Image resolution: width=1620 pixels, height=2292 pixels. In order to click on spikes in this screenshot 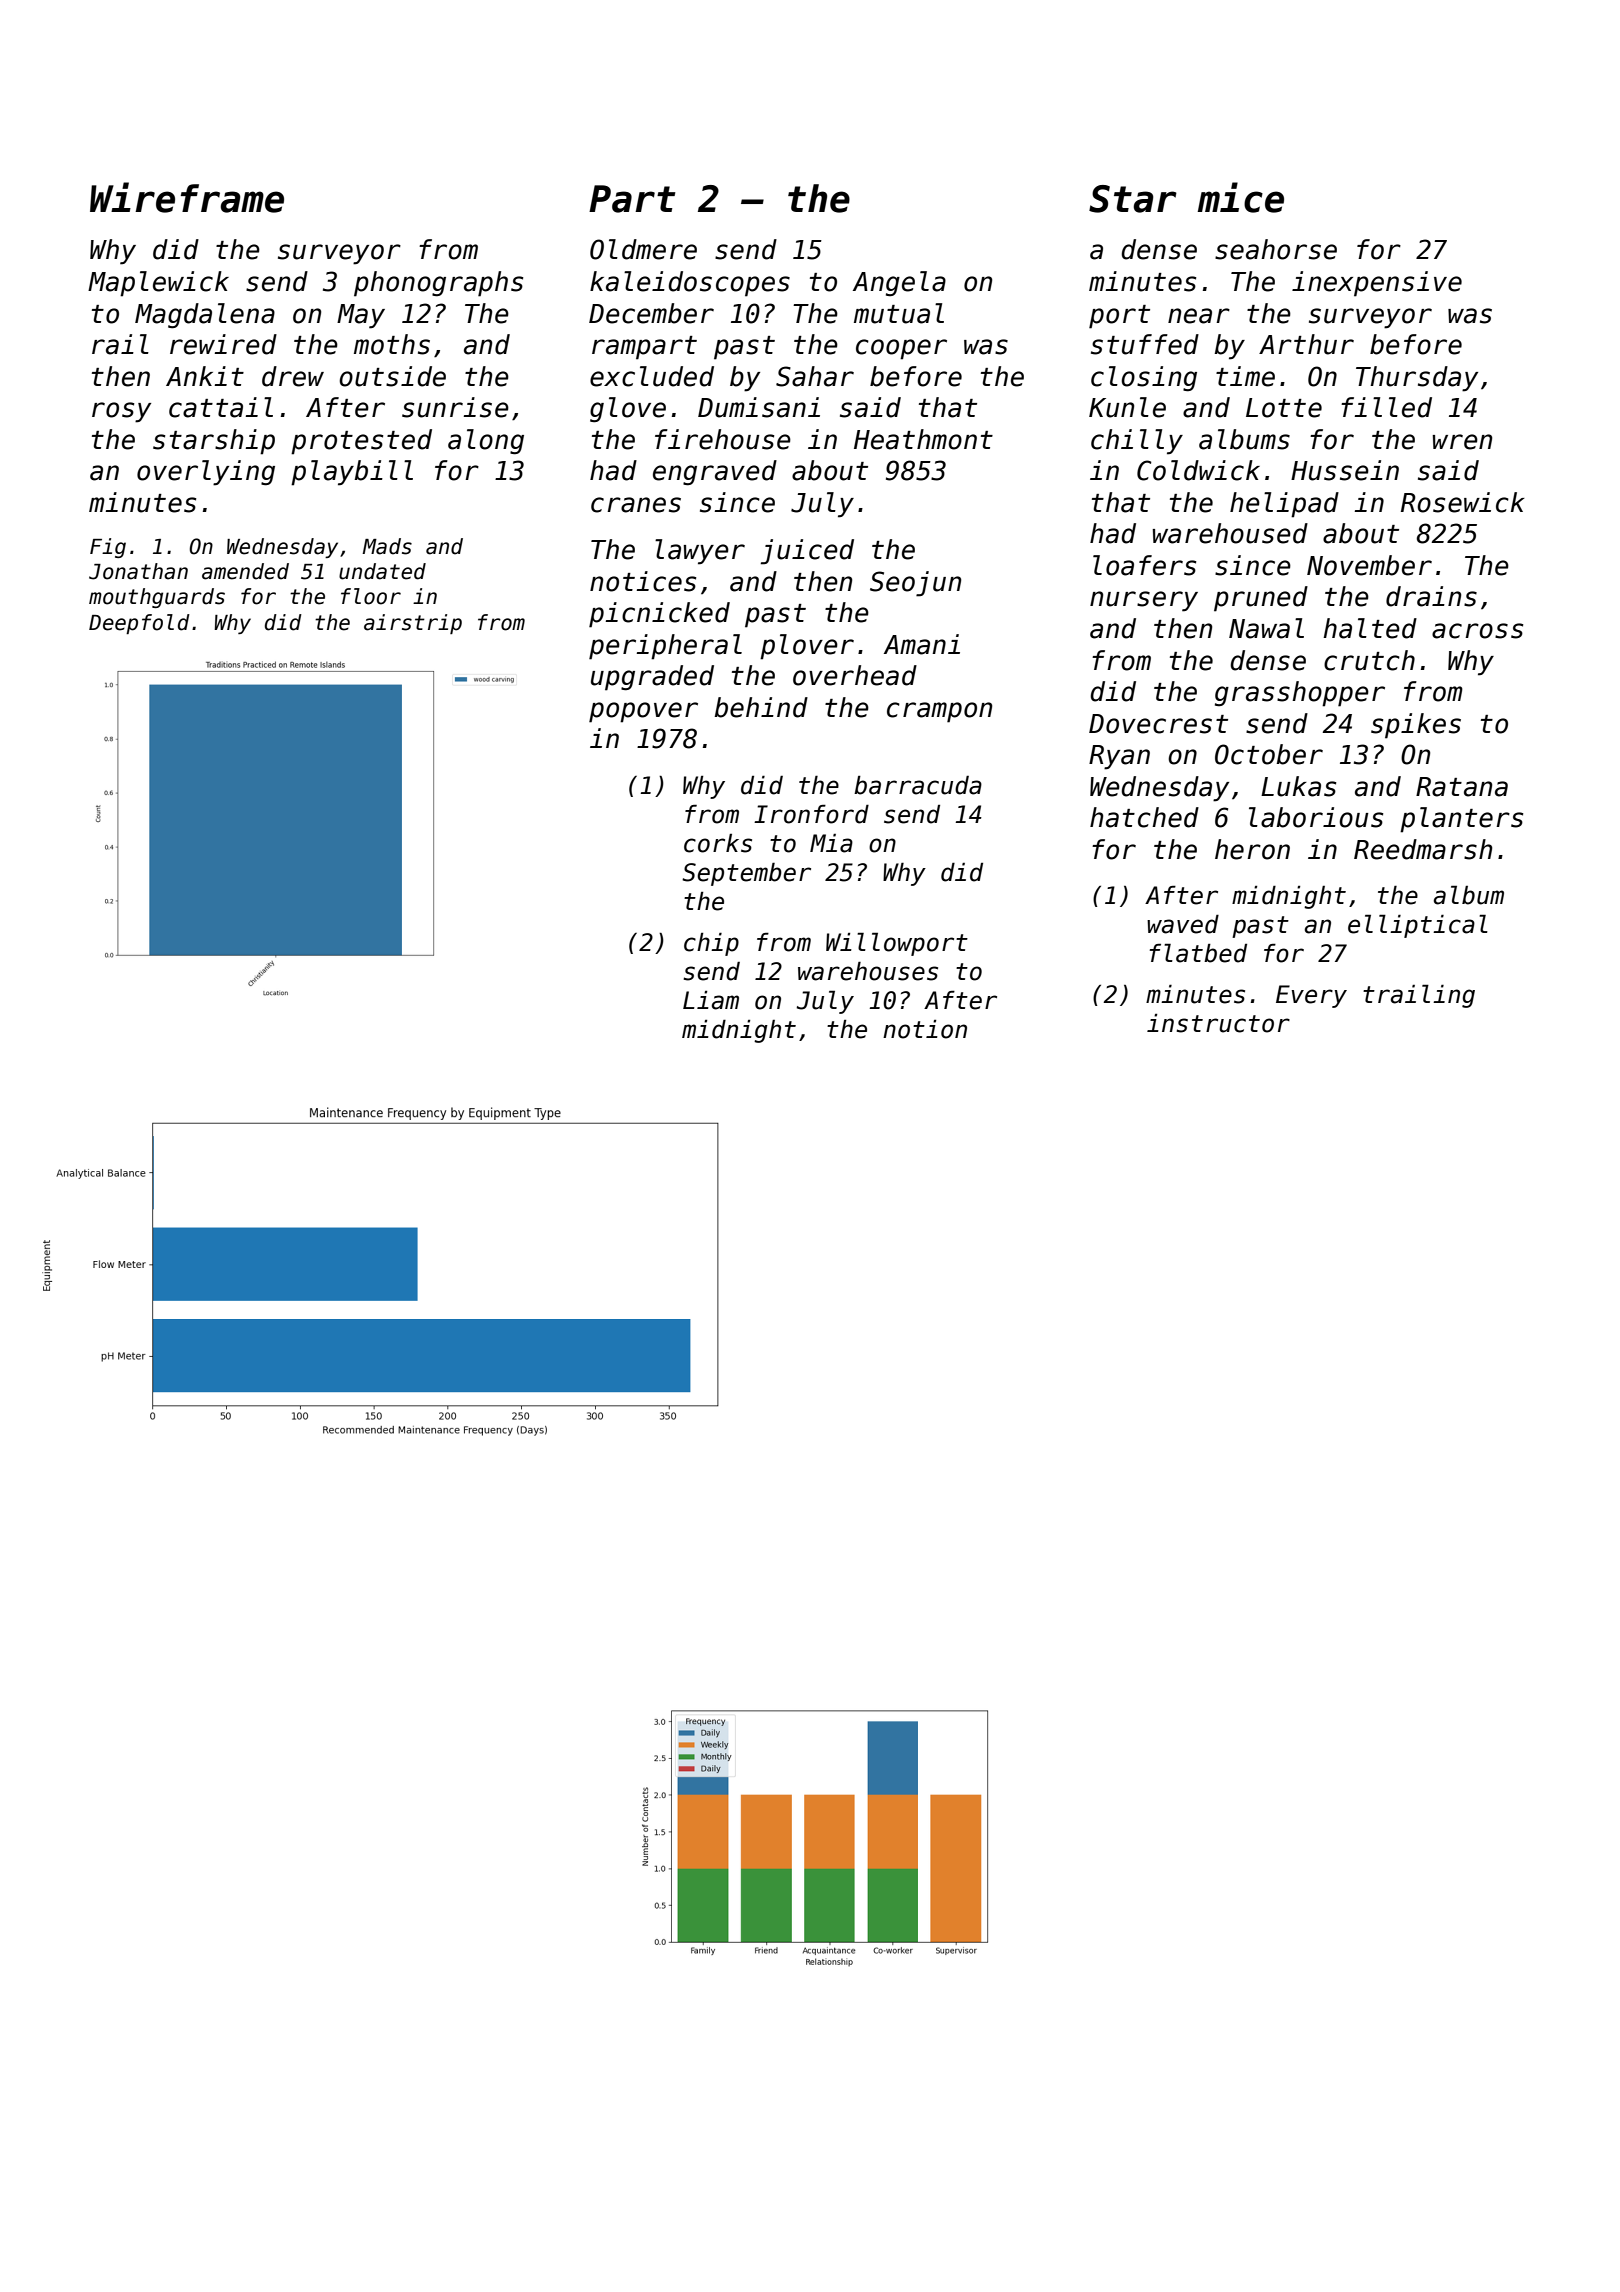, I will do `click(1416, 726)`.
